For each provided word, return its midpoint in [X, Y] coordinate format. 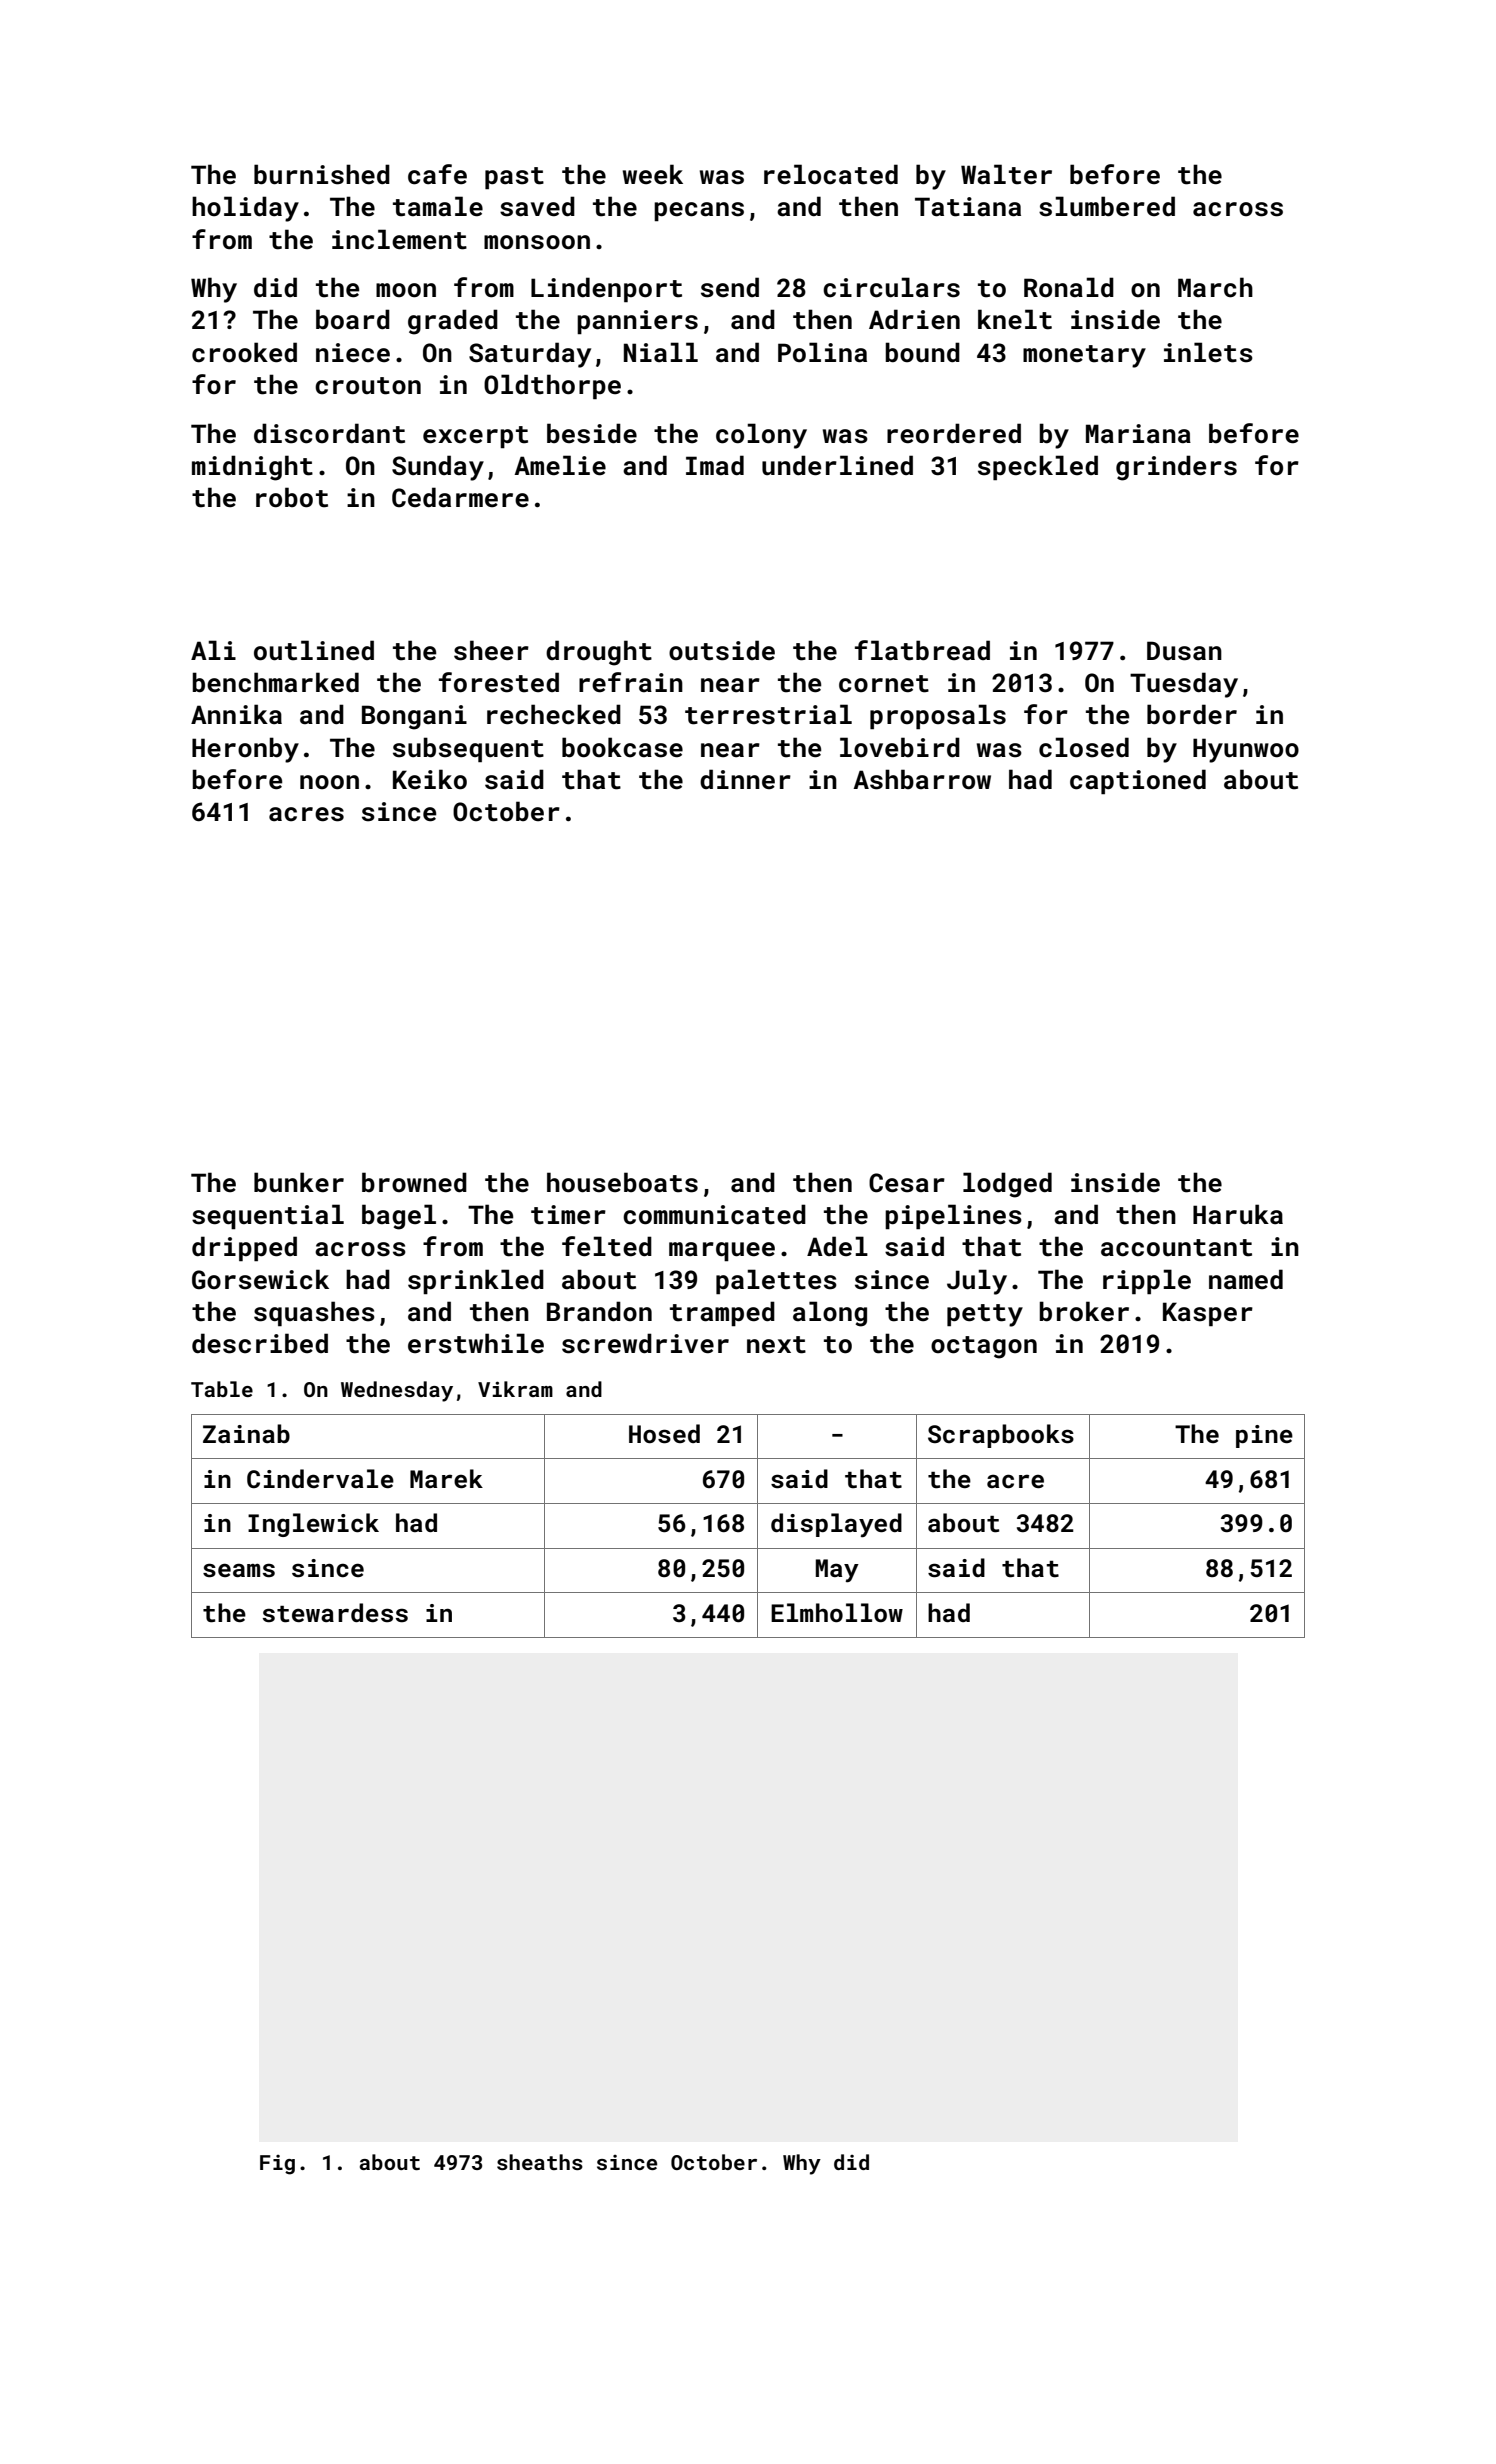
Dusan [1184, 651]
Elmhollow [837, 1612]
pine [1264, 1436]
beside [592, 433]
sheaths [540, 2162]
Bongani [414, 717]
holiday [245, 209]
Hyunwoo [1246, 750]
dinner [745, 779]
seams [239, 1570]
